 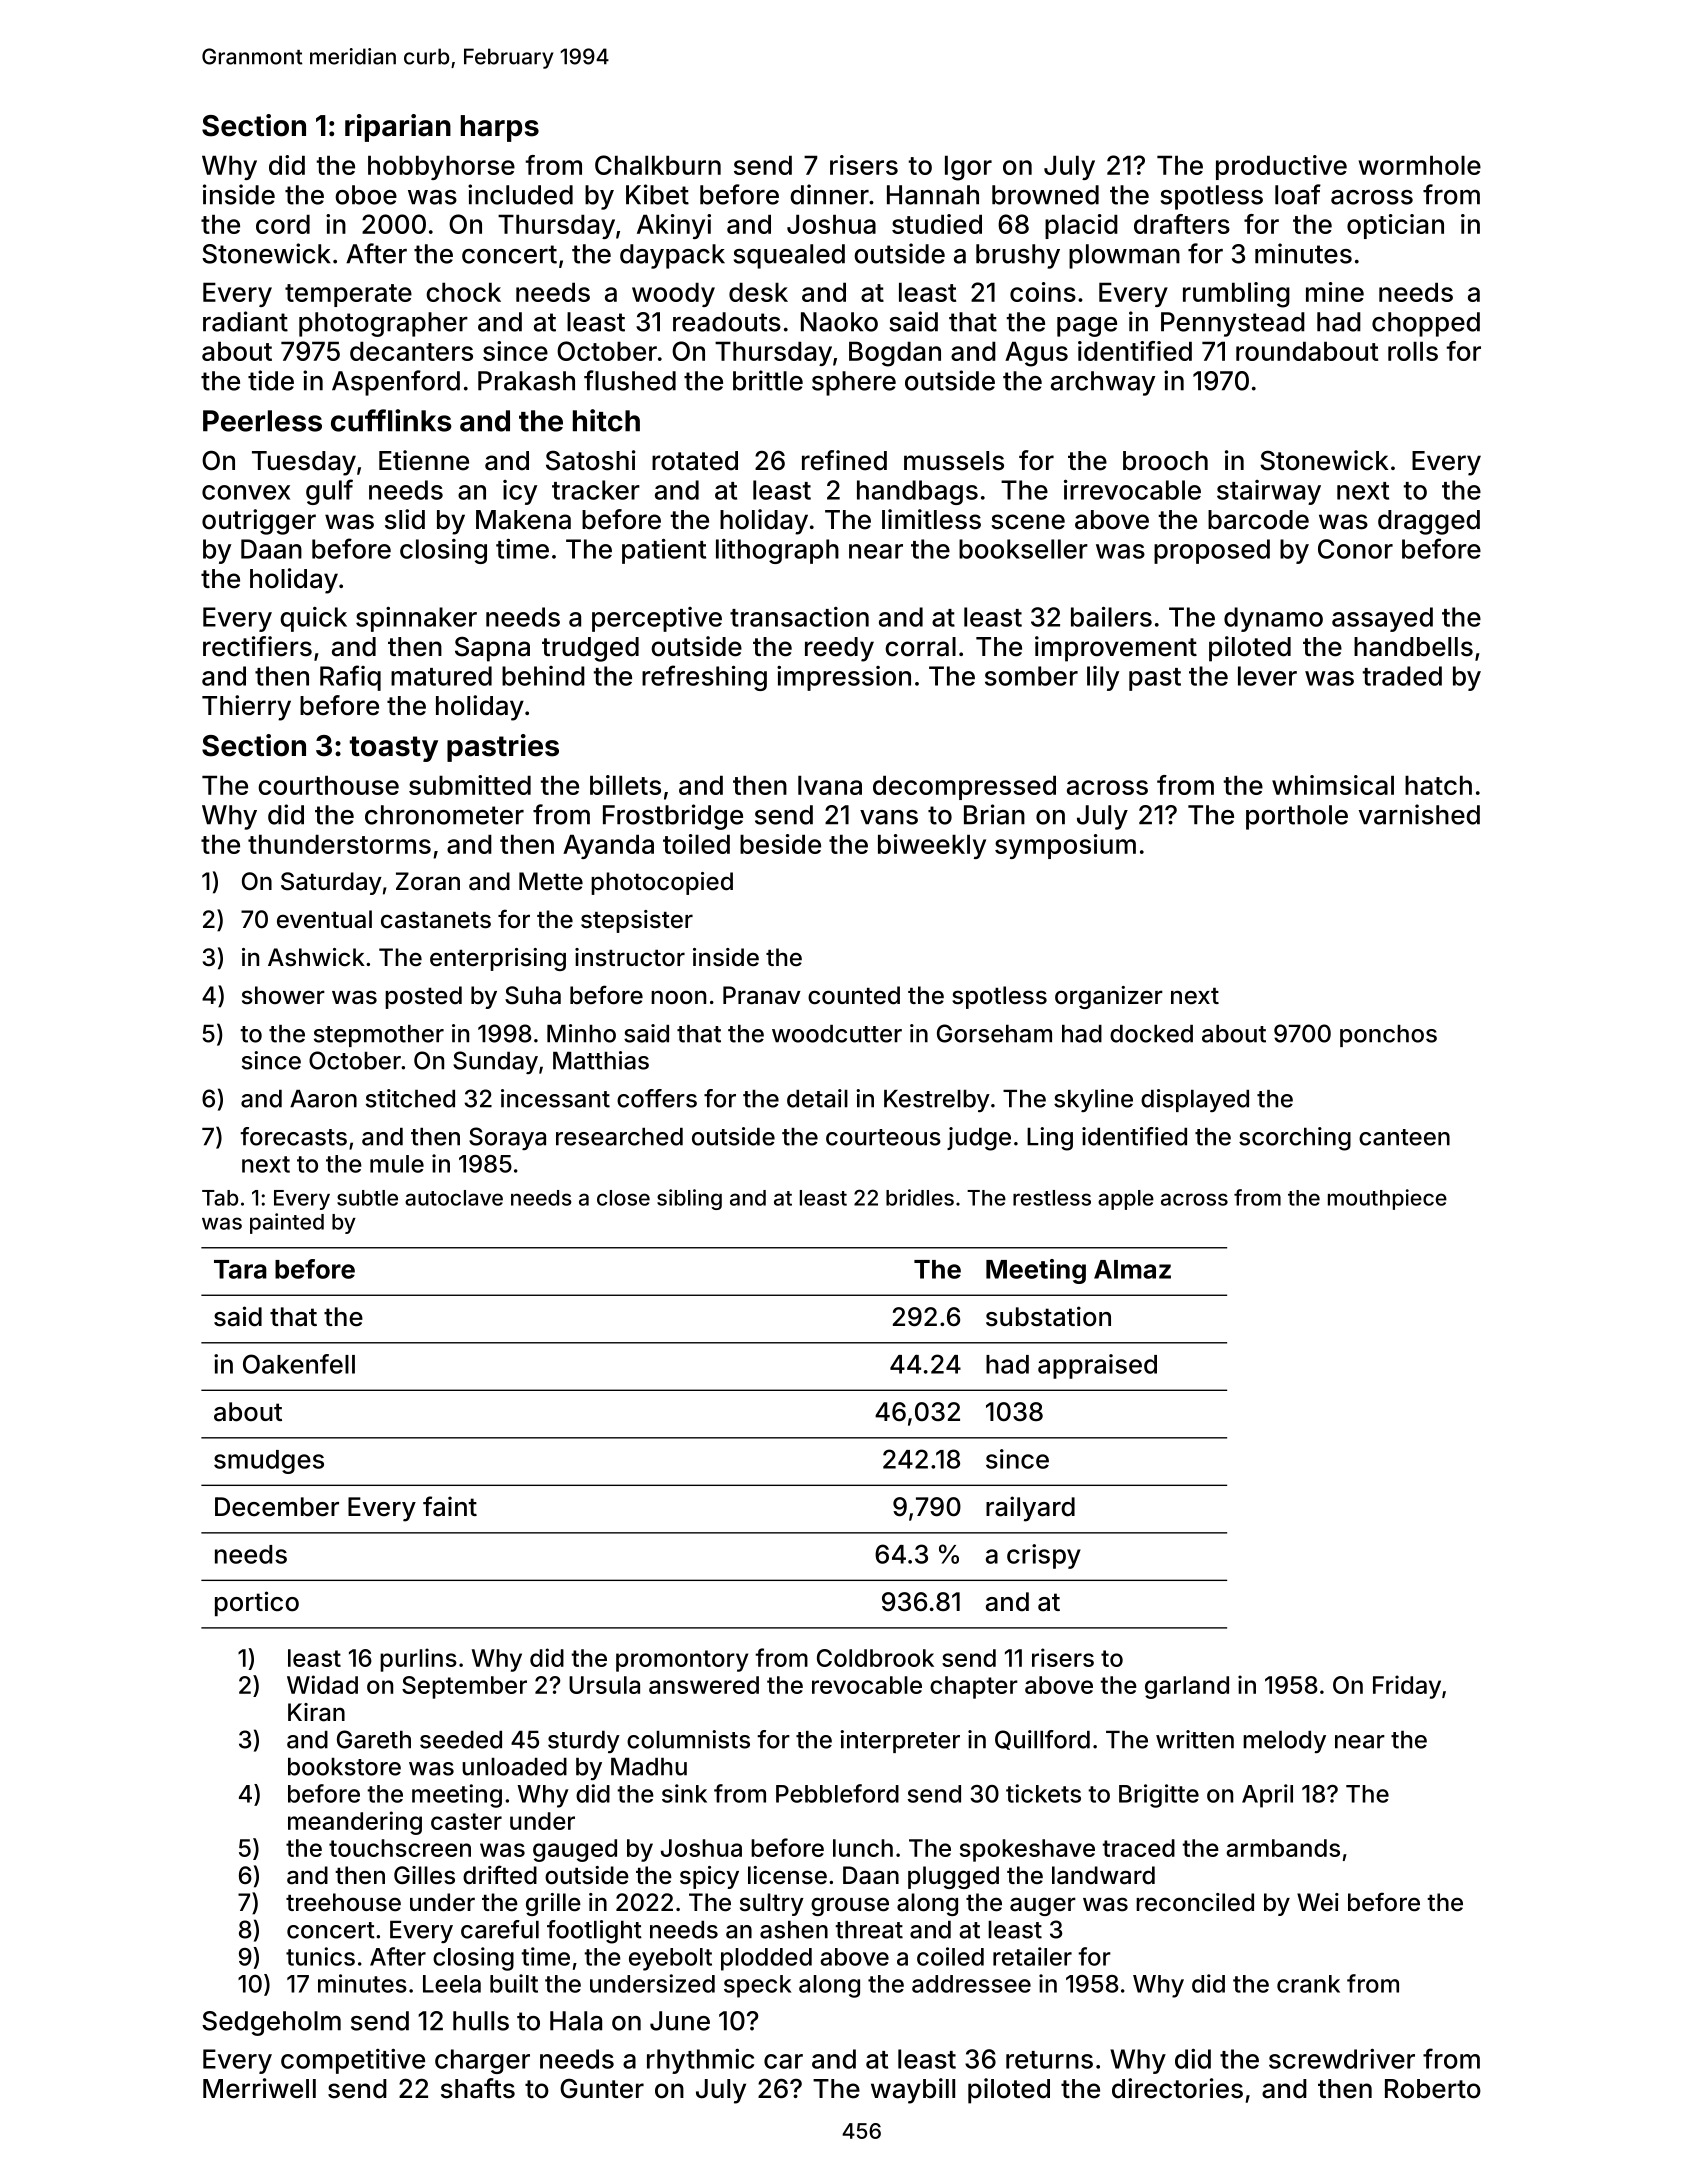 I want to click on railyard, so click(x=1030, y=1509).
